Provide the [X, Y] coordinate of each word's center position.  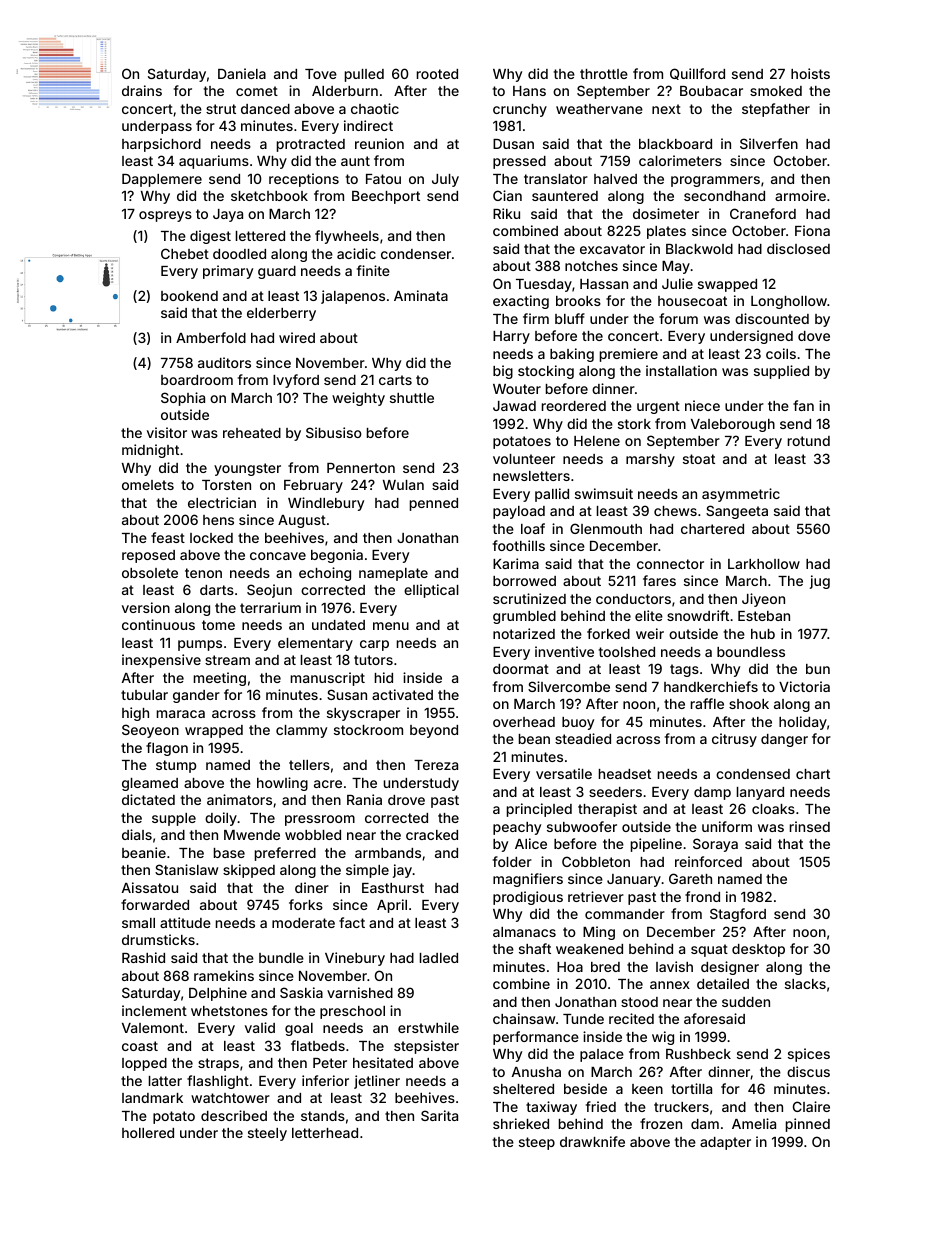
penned [434, 504]
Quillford [697, 74]
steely [267, 1134]
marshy [650, 460]
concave [278, 556]
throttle [604, 74]
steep [537, 1143]
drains [142, 90]
